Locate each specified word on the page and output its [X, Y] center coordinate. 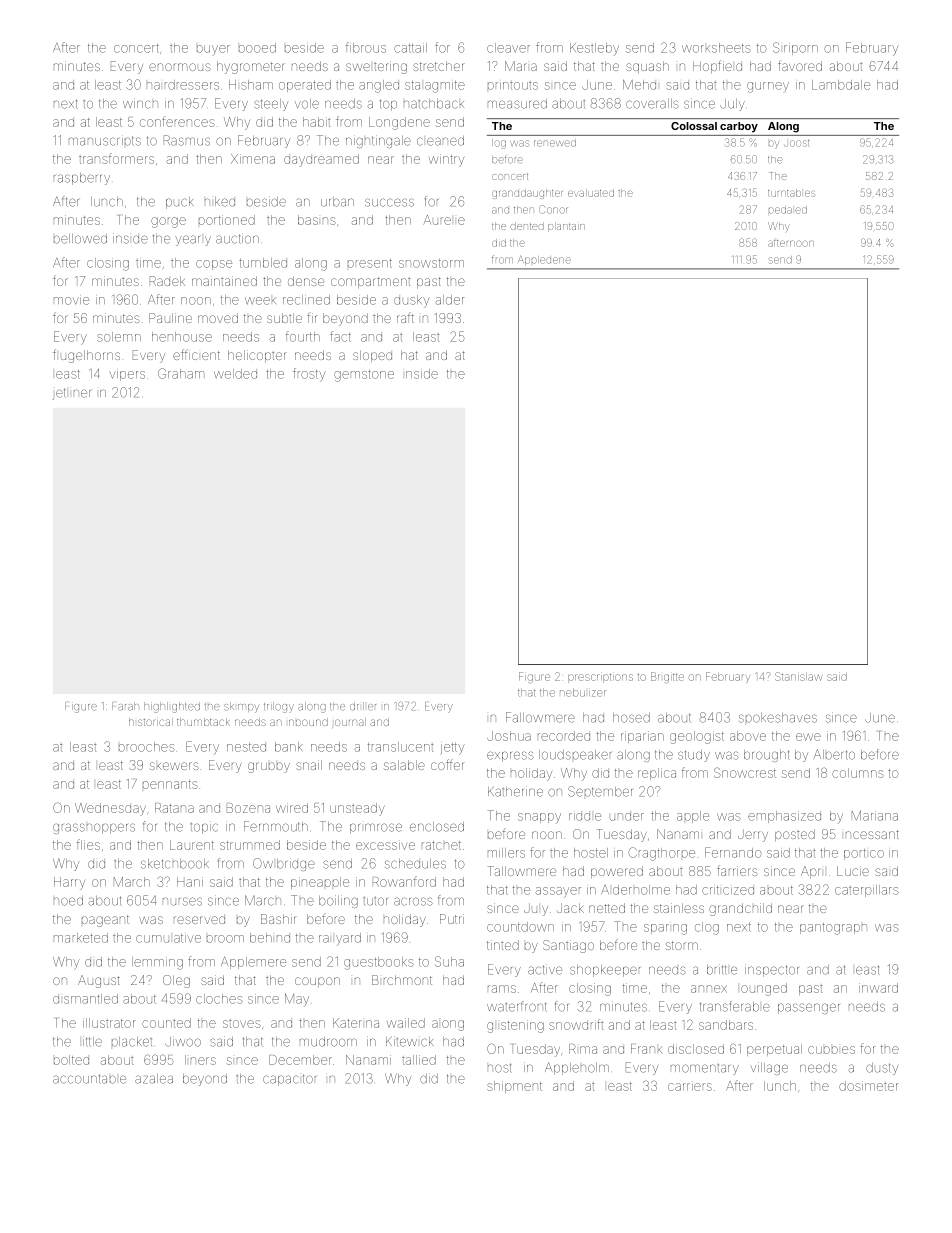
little [92, 1041]
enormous [180, 67]
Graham [181, 373]
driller [363, 706]
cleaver [508, 48]
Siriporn [795, 48]
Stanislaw [798, 676]
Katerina [356, 1023]
